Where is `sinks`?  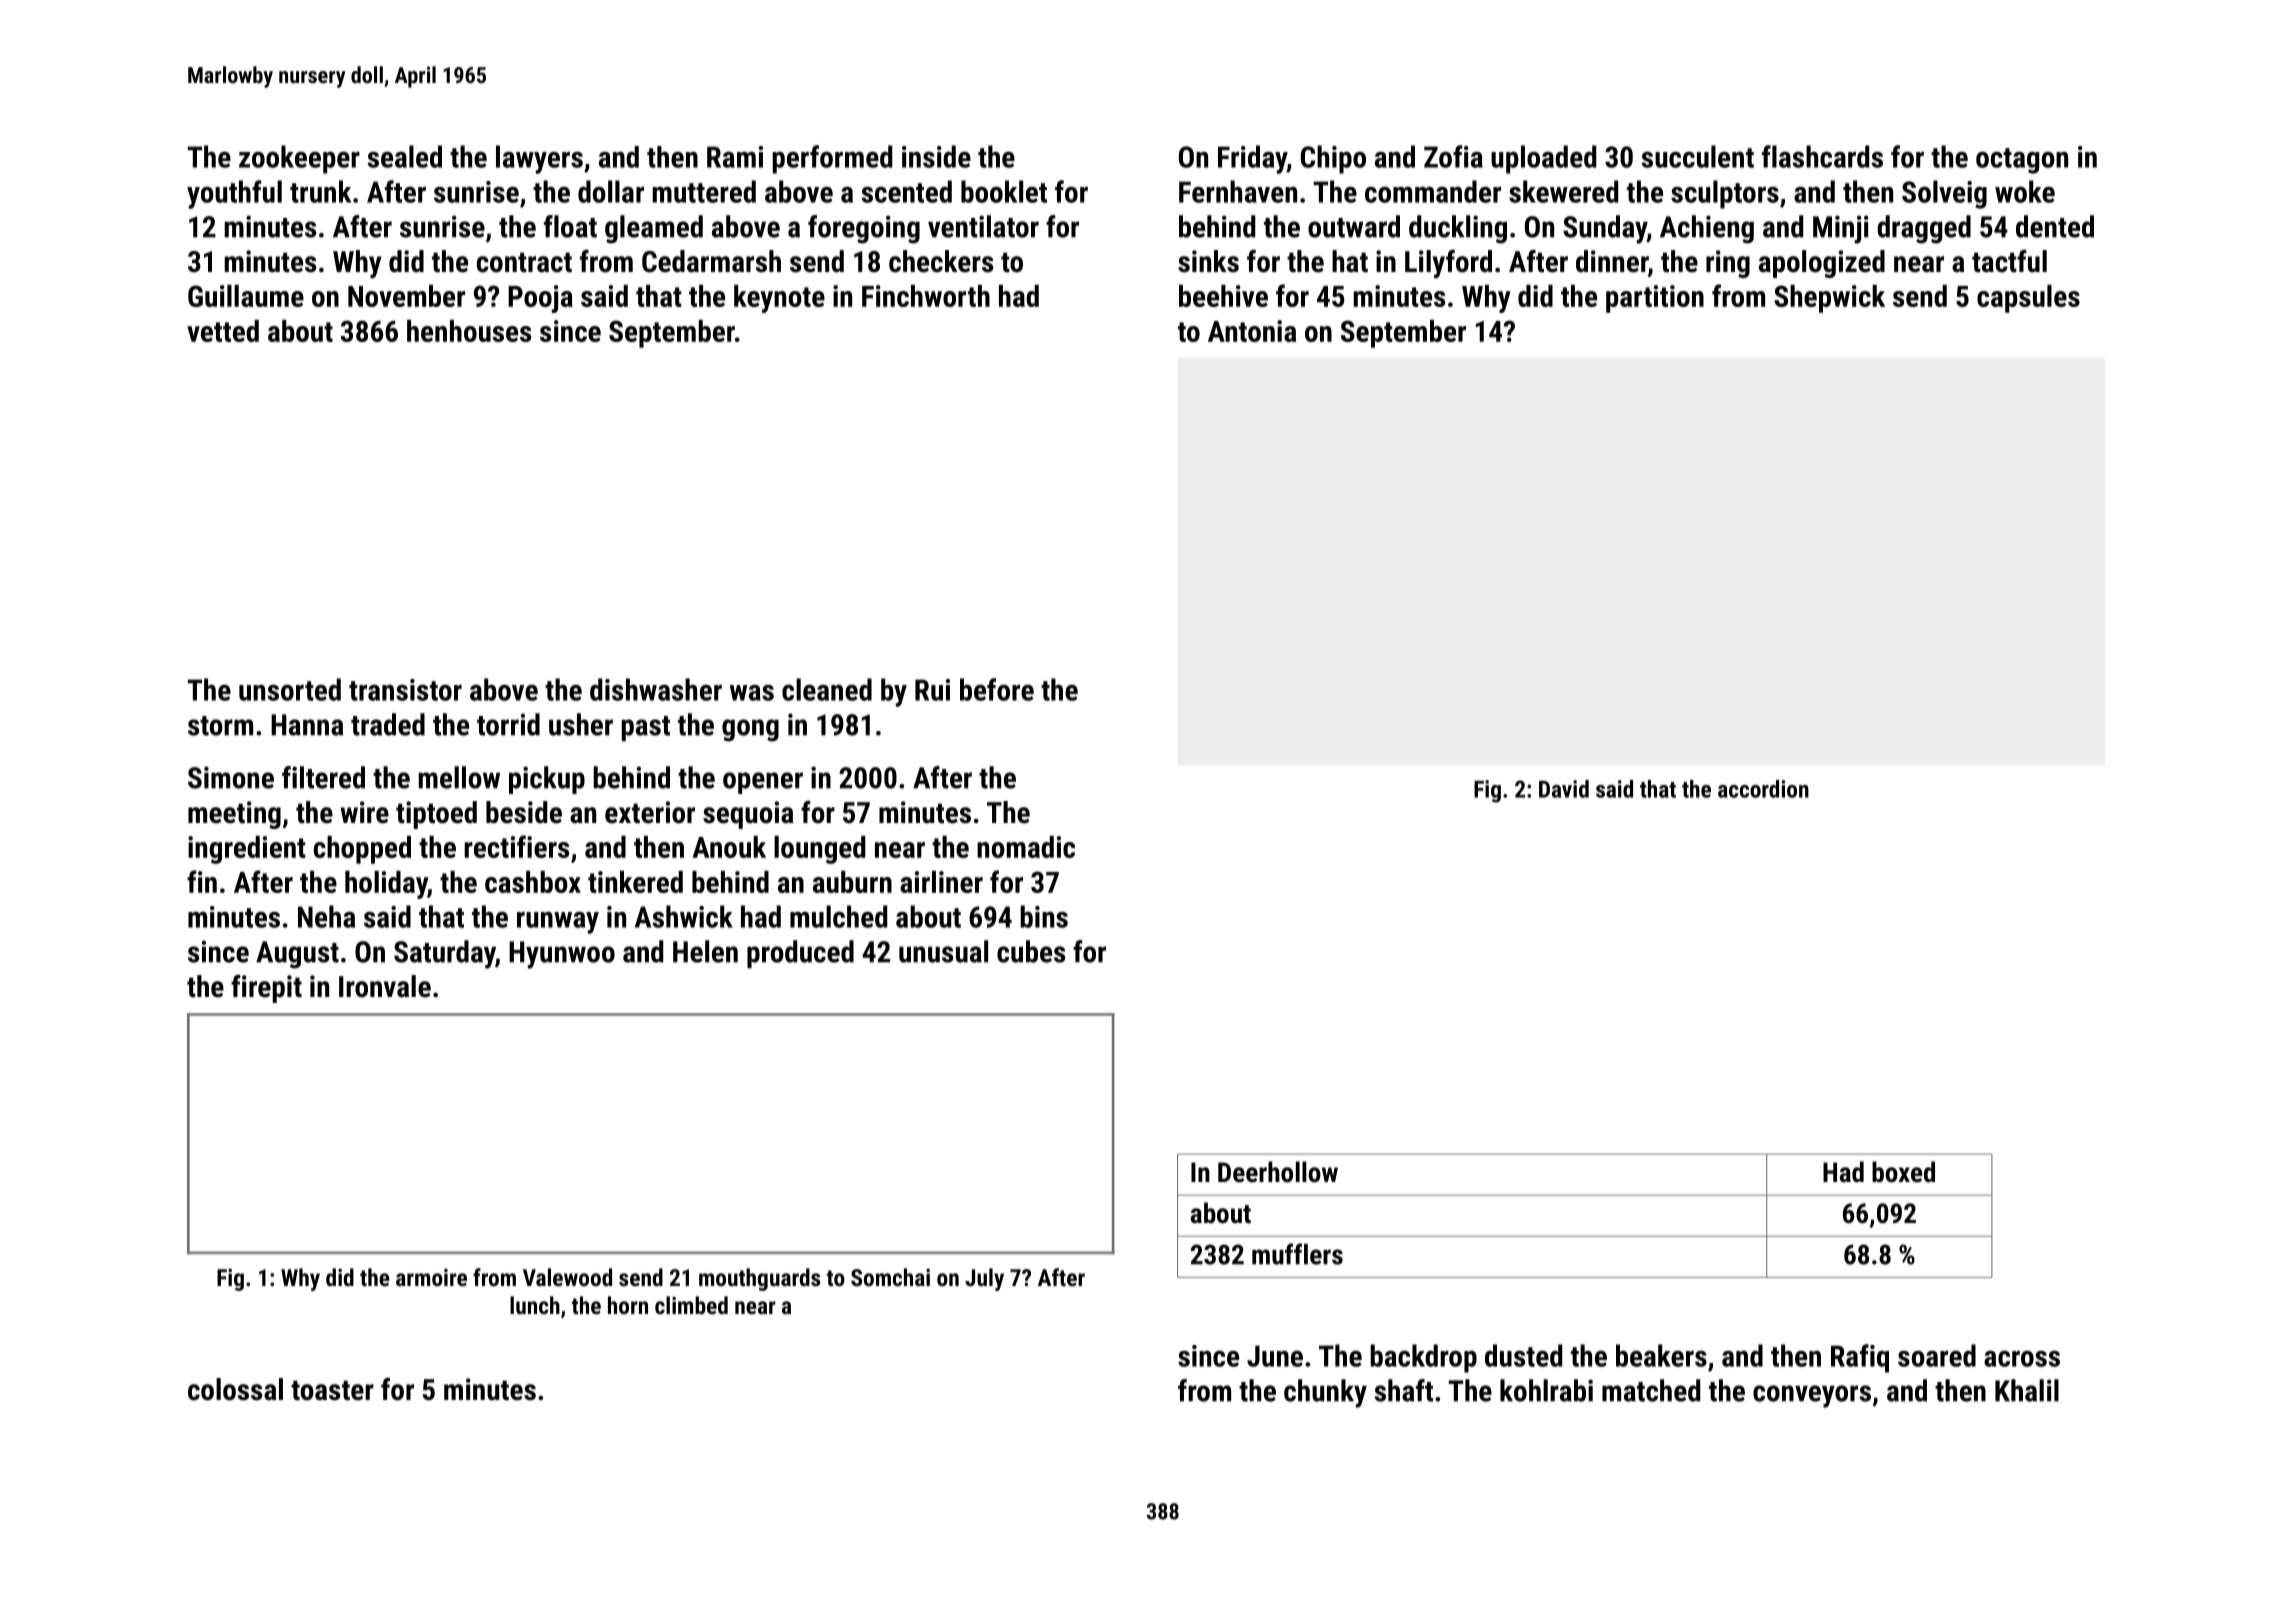
sinks is located at coordinates (1208, 261).
